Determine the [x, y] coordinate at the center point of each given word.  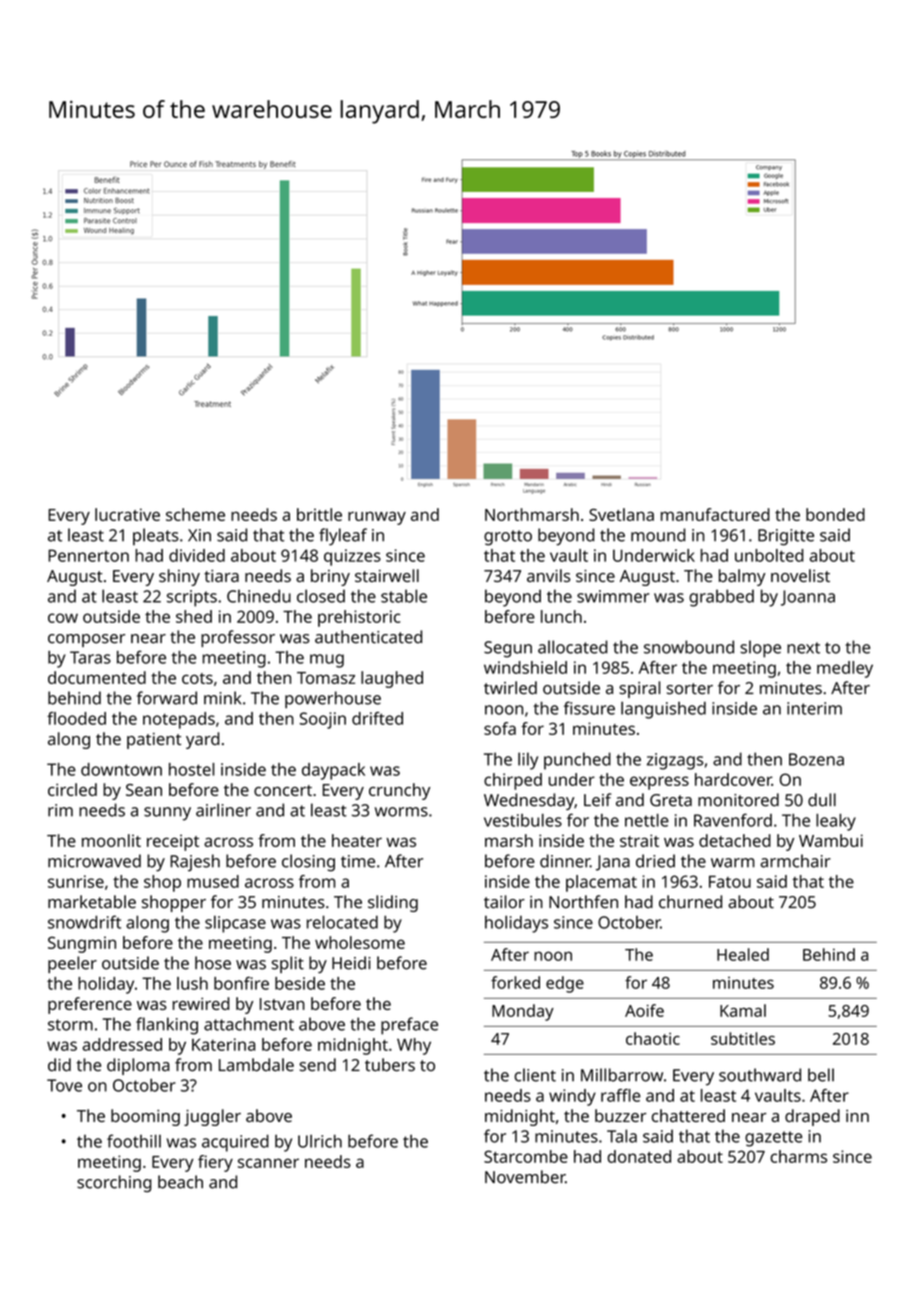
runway [377, 518]
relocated [342, 922]
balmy [742, 577]
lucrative [127, 514]
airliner [223, 810]
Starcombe [526, 1156]
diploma [138, 1066]
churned [690, 902]
